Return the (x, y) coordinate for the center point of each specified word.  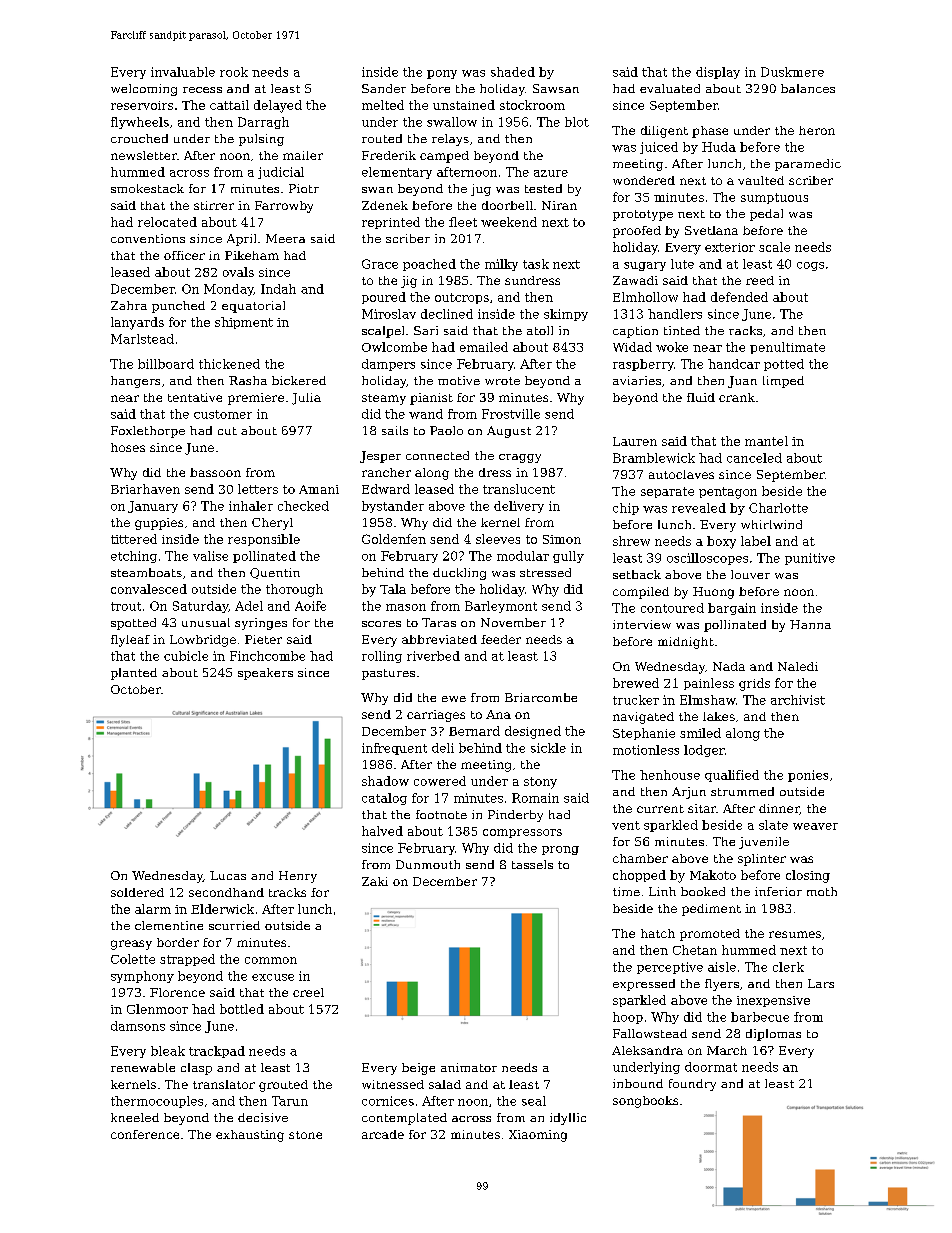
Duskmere (792, 72)
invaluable (183, 72)
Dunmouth (428, 864)
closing (808, 876)
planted (134, 674)
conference (145, 1134)
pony (442, 74)
